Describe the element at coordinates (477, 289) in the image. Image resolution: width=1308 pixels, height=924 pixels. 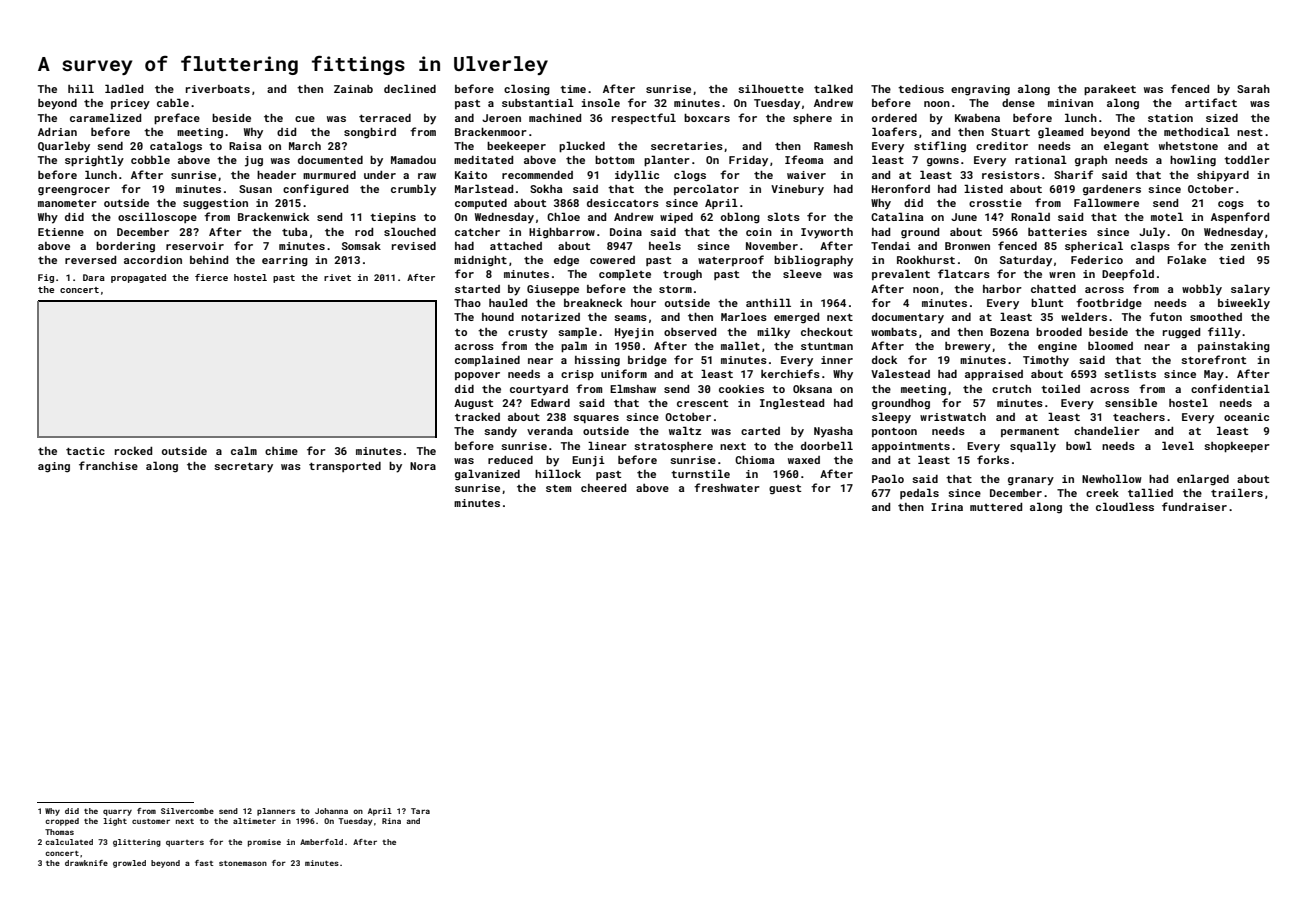
I see `started` at that location.
